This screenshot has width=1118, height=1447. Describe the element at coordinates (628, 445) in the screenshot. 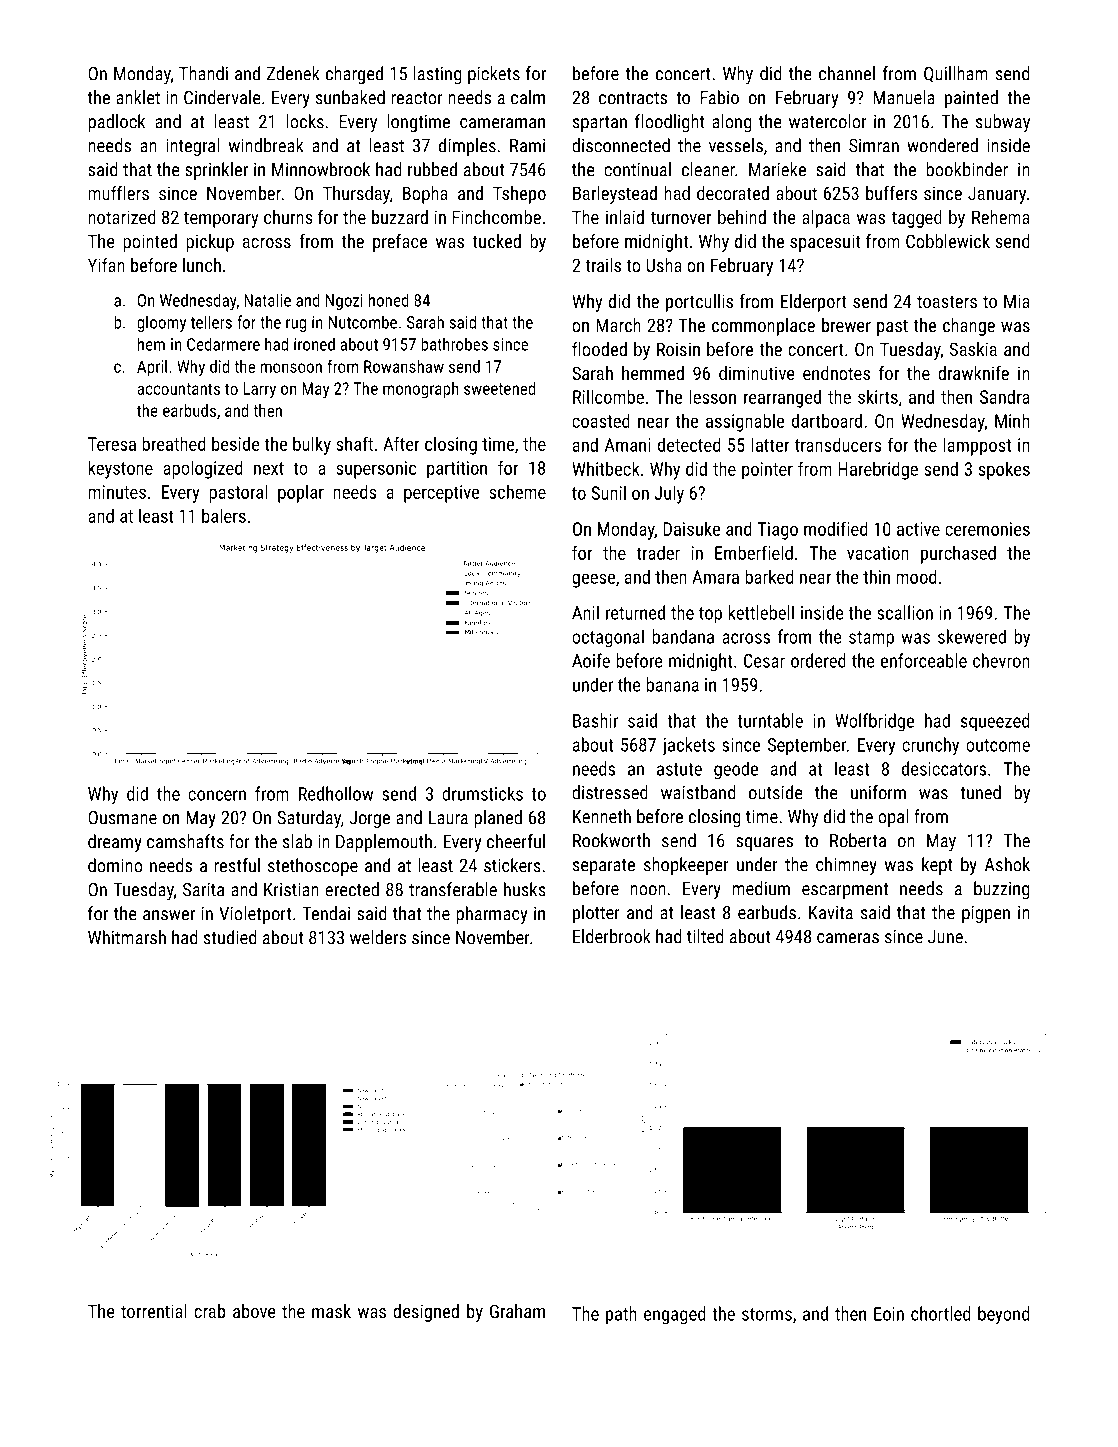

I see `Amani` at that location.
